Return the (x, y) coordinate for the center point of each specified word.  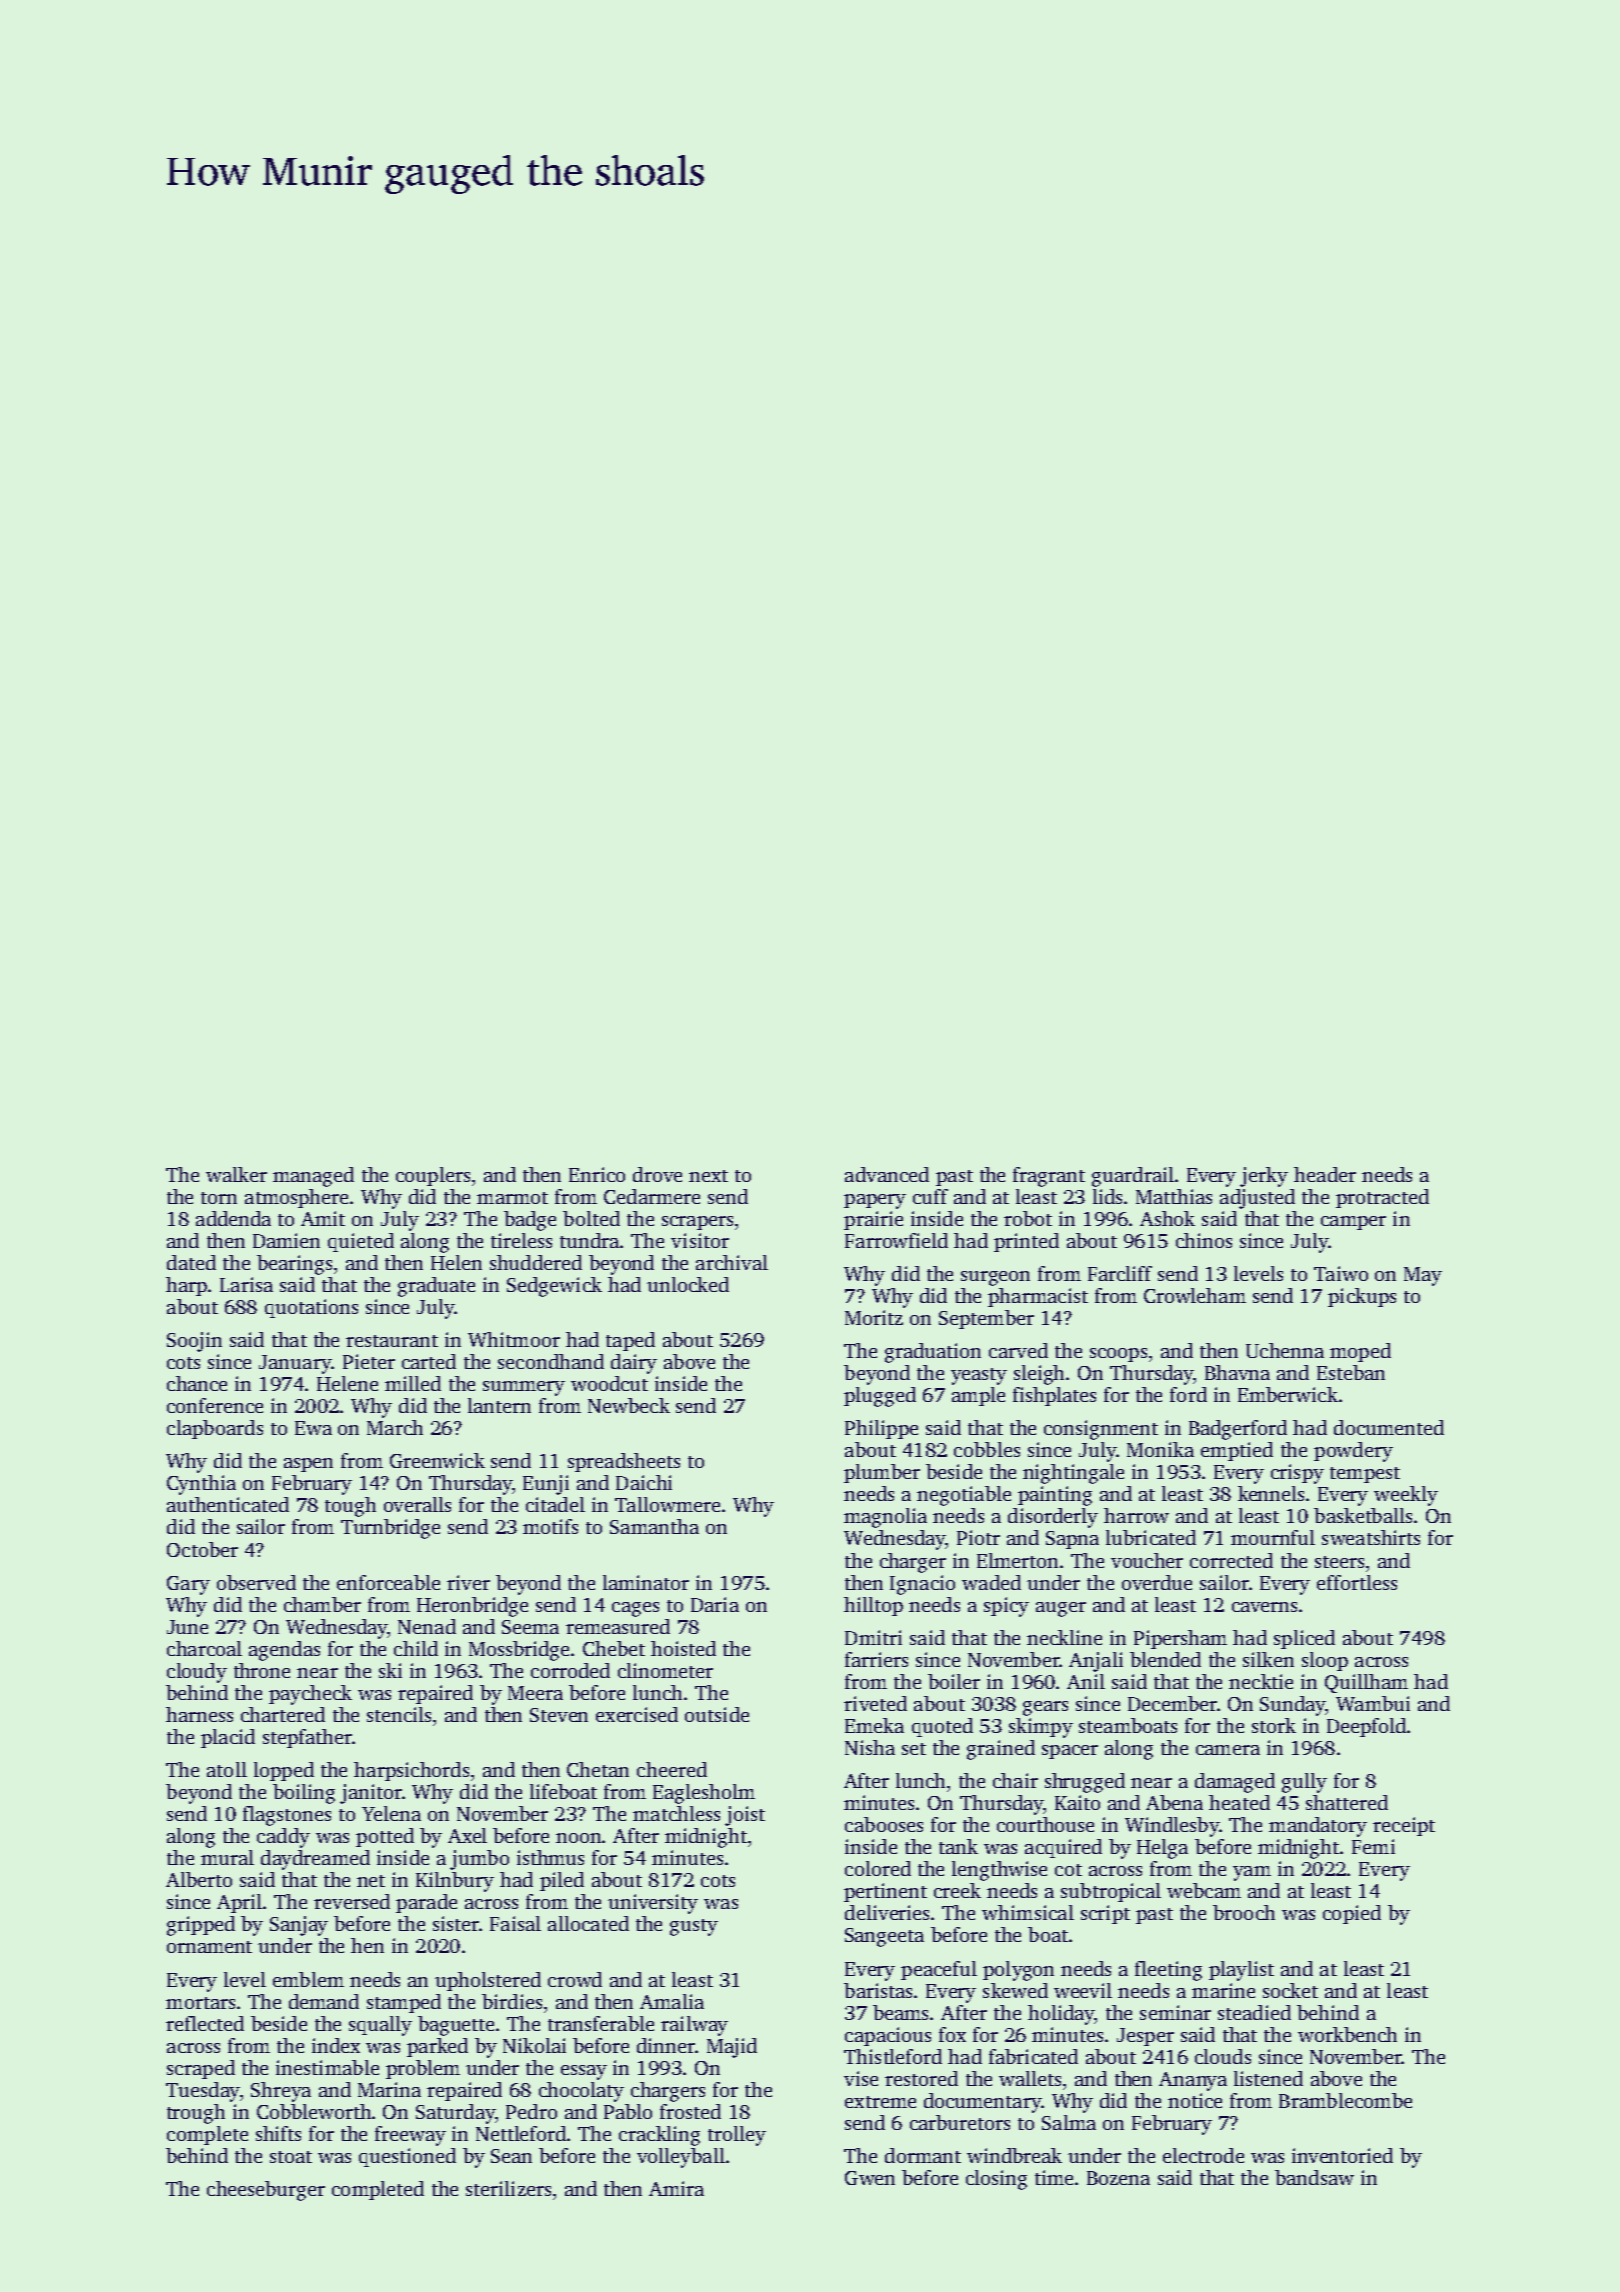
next (708, 1176)
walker (236, 1174)
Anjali (1096, 1662)
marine (1223, 1990)
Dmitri (873, 1637)
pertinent (885, 1892)
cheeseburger (266, 2191)
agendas (284, 1651)
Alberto (199, 1879)
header (1325, 1174)
